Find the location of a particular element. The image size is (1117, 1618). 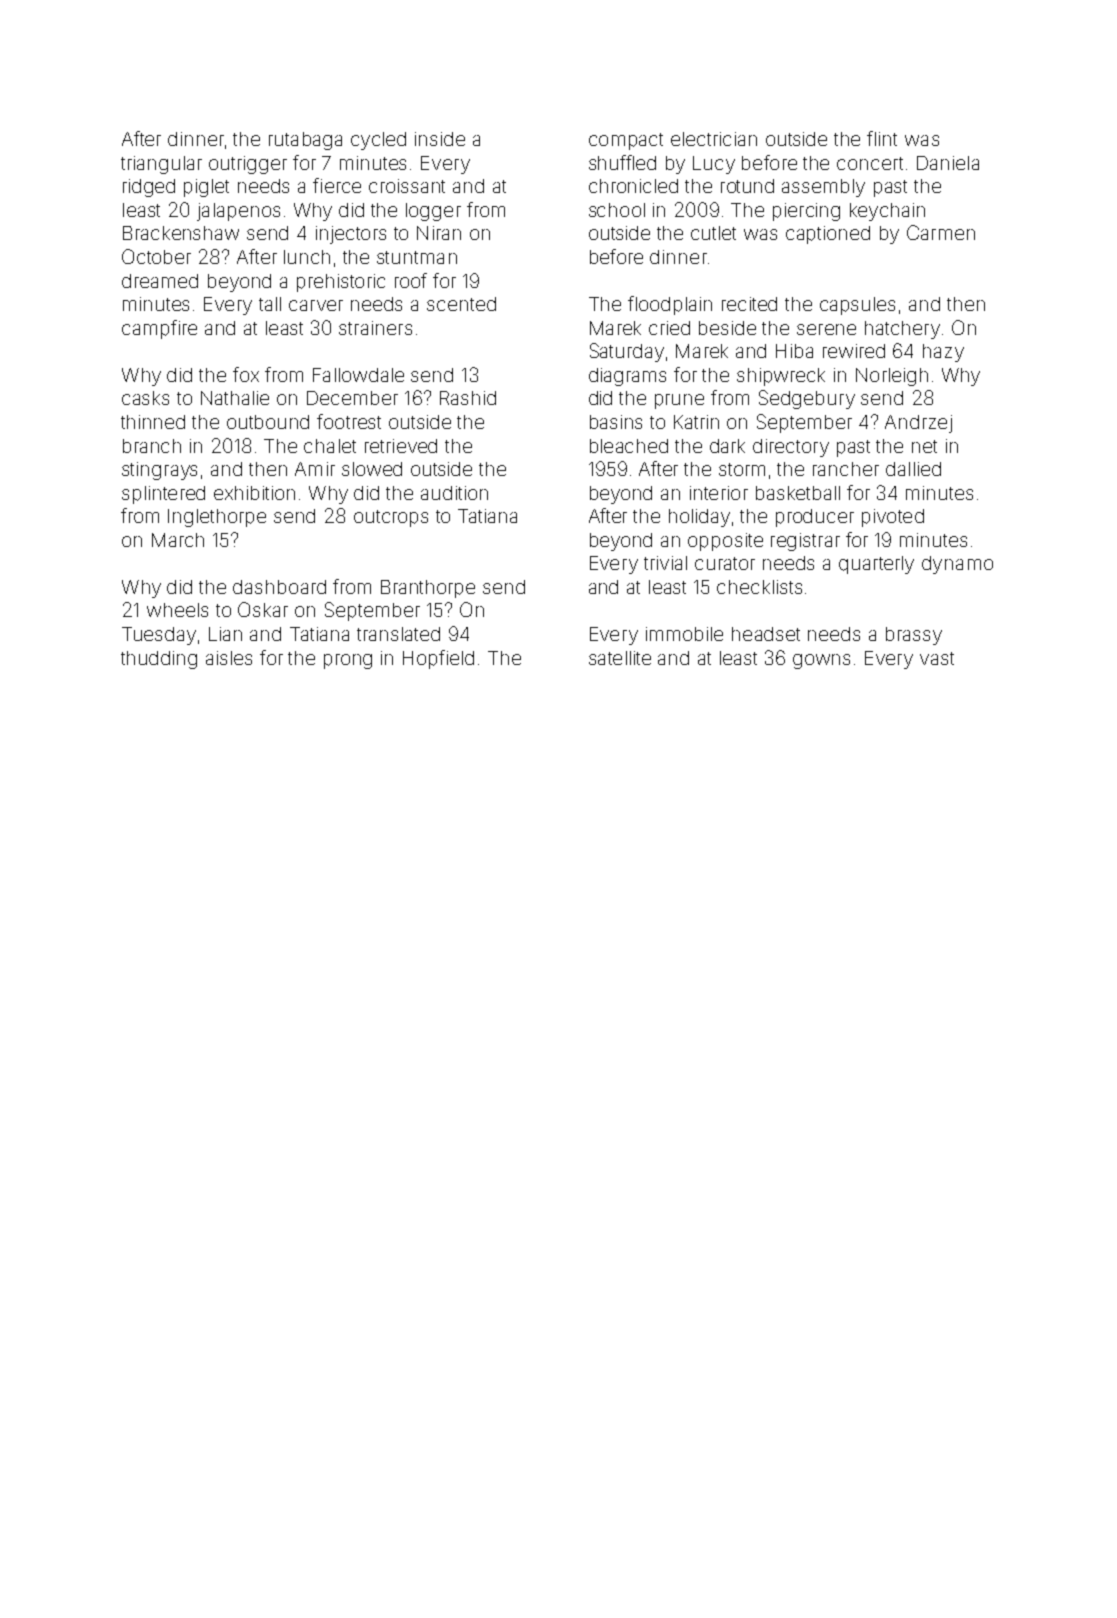

Rashid is located at coordinates (468, 398).
